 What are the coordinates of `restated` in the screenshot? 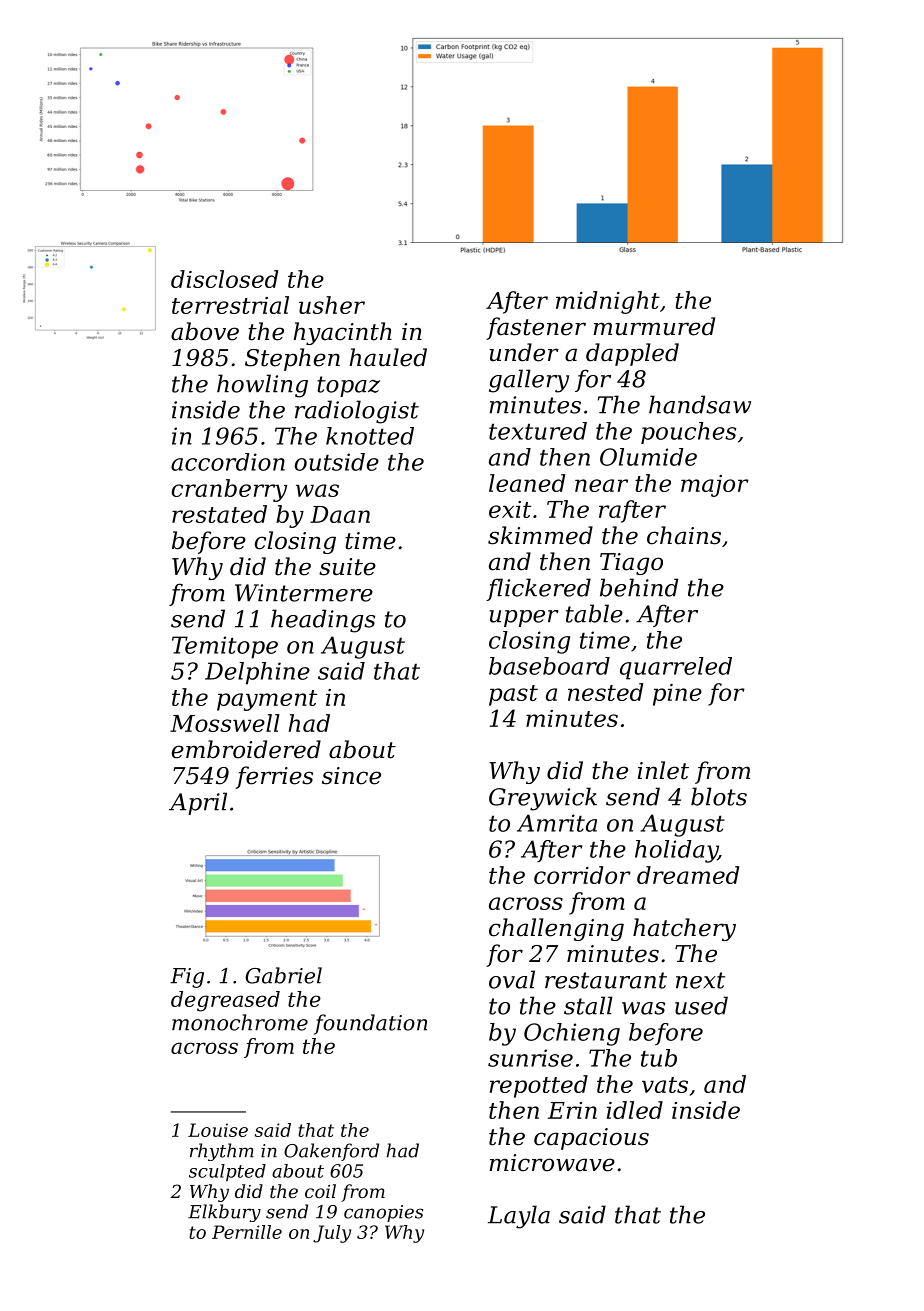 It's located at (219, 514).
